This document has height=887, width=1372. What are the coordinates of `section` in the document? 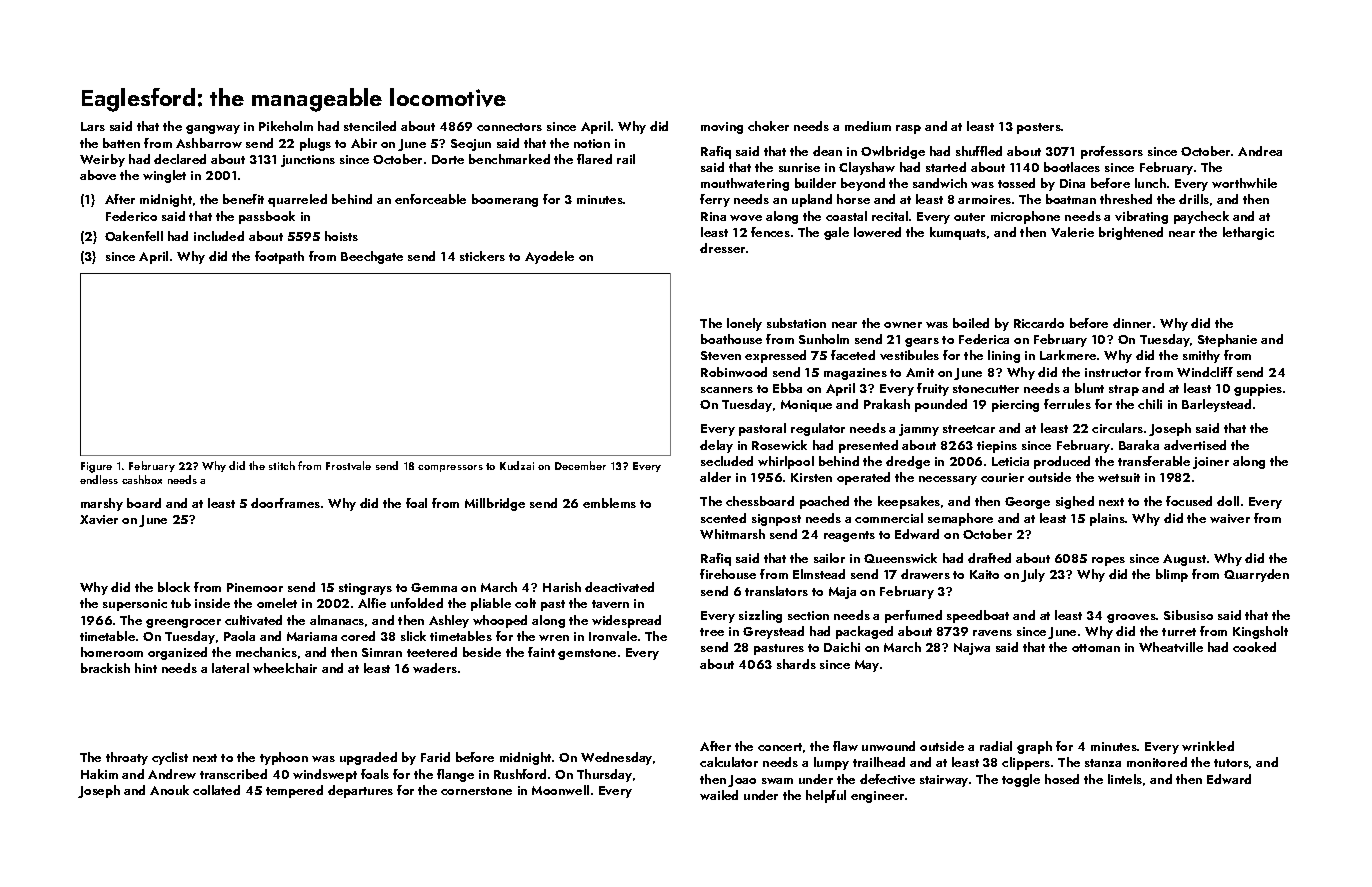 It's located at (808, 615).
